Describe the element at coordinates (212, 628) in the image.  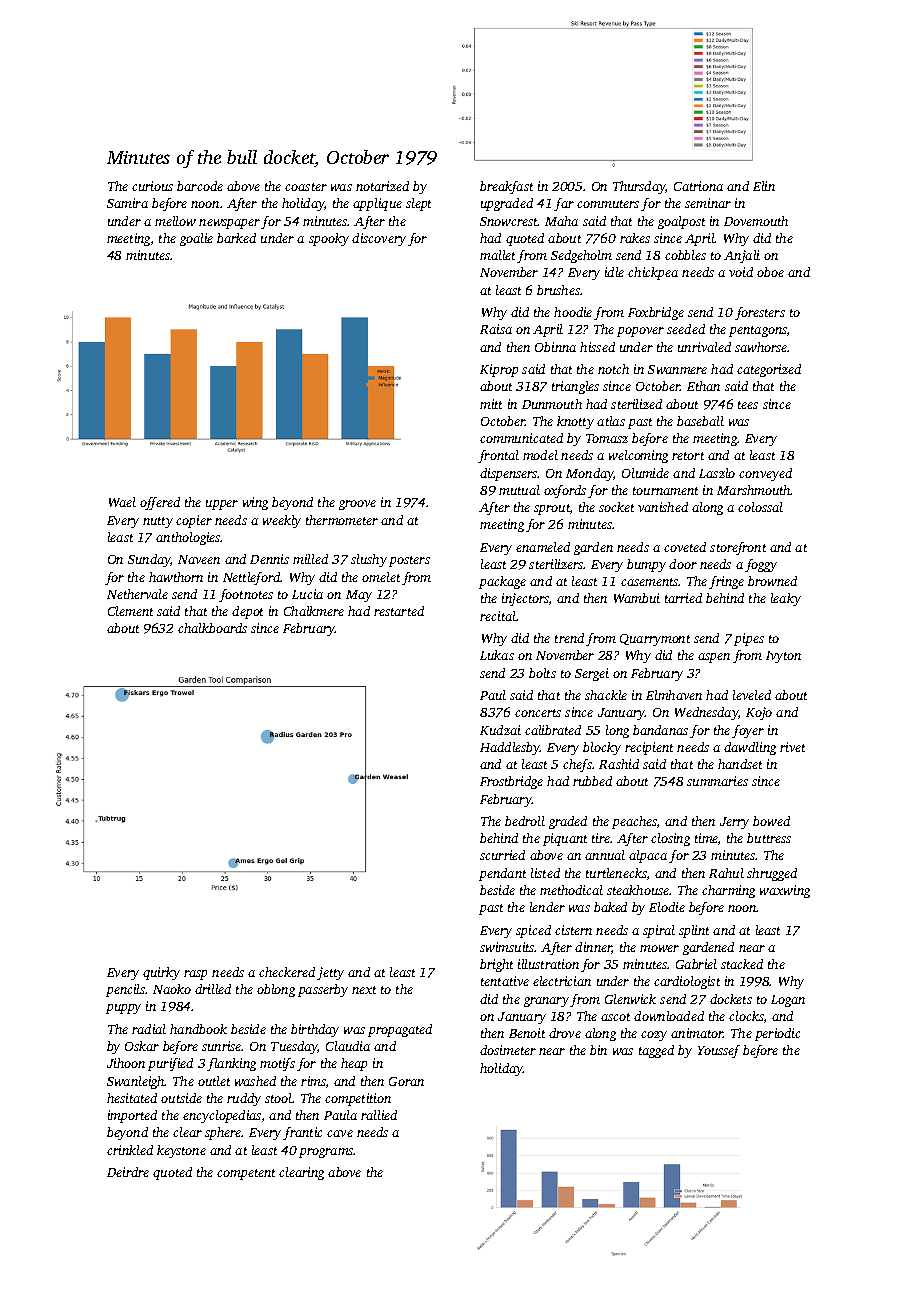
I see `chalkboards` at that location.
